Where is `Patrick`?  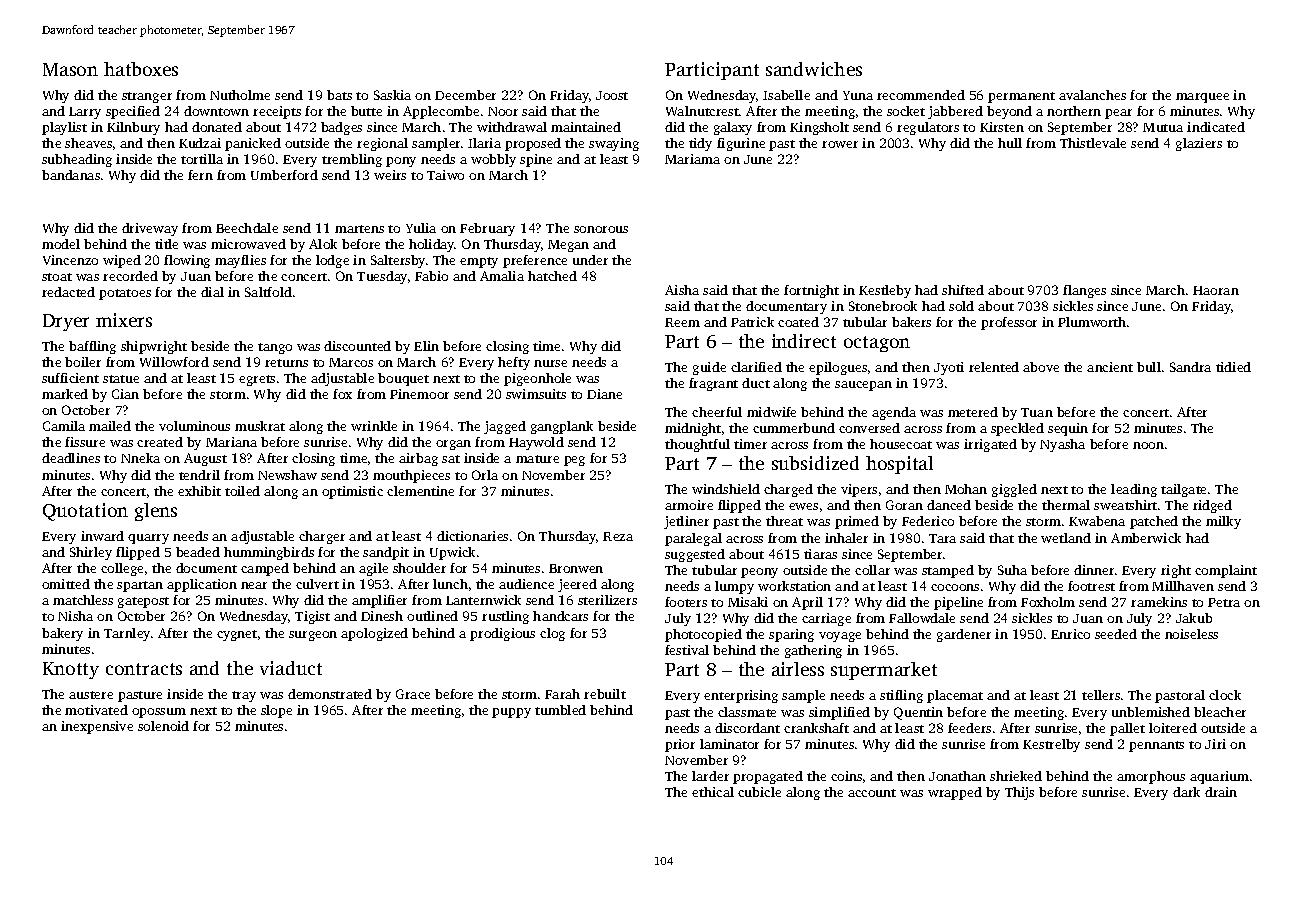 Patrick is located at coordinates (752, 322).
